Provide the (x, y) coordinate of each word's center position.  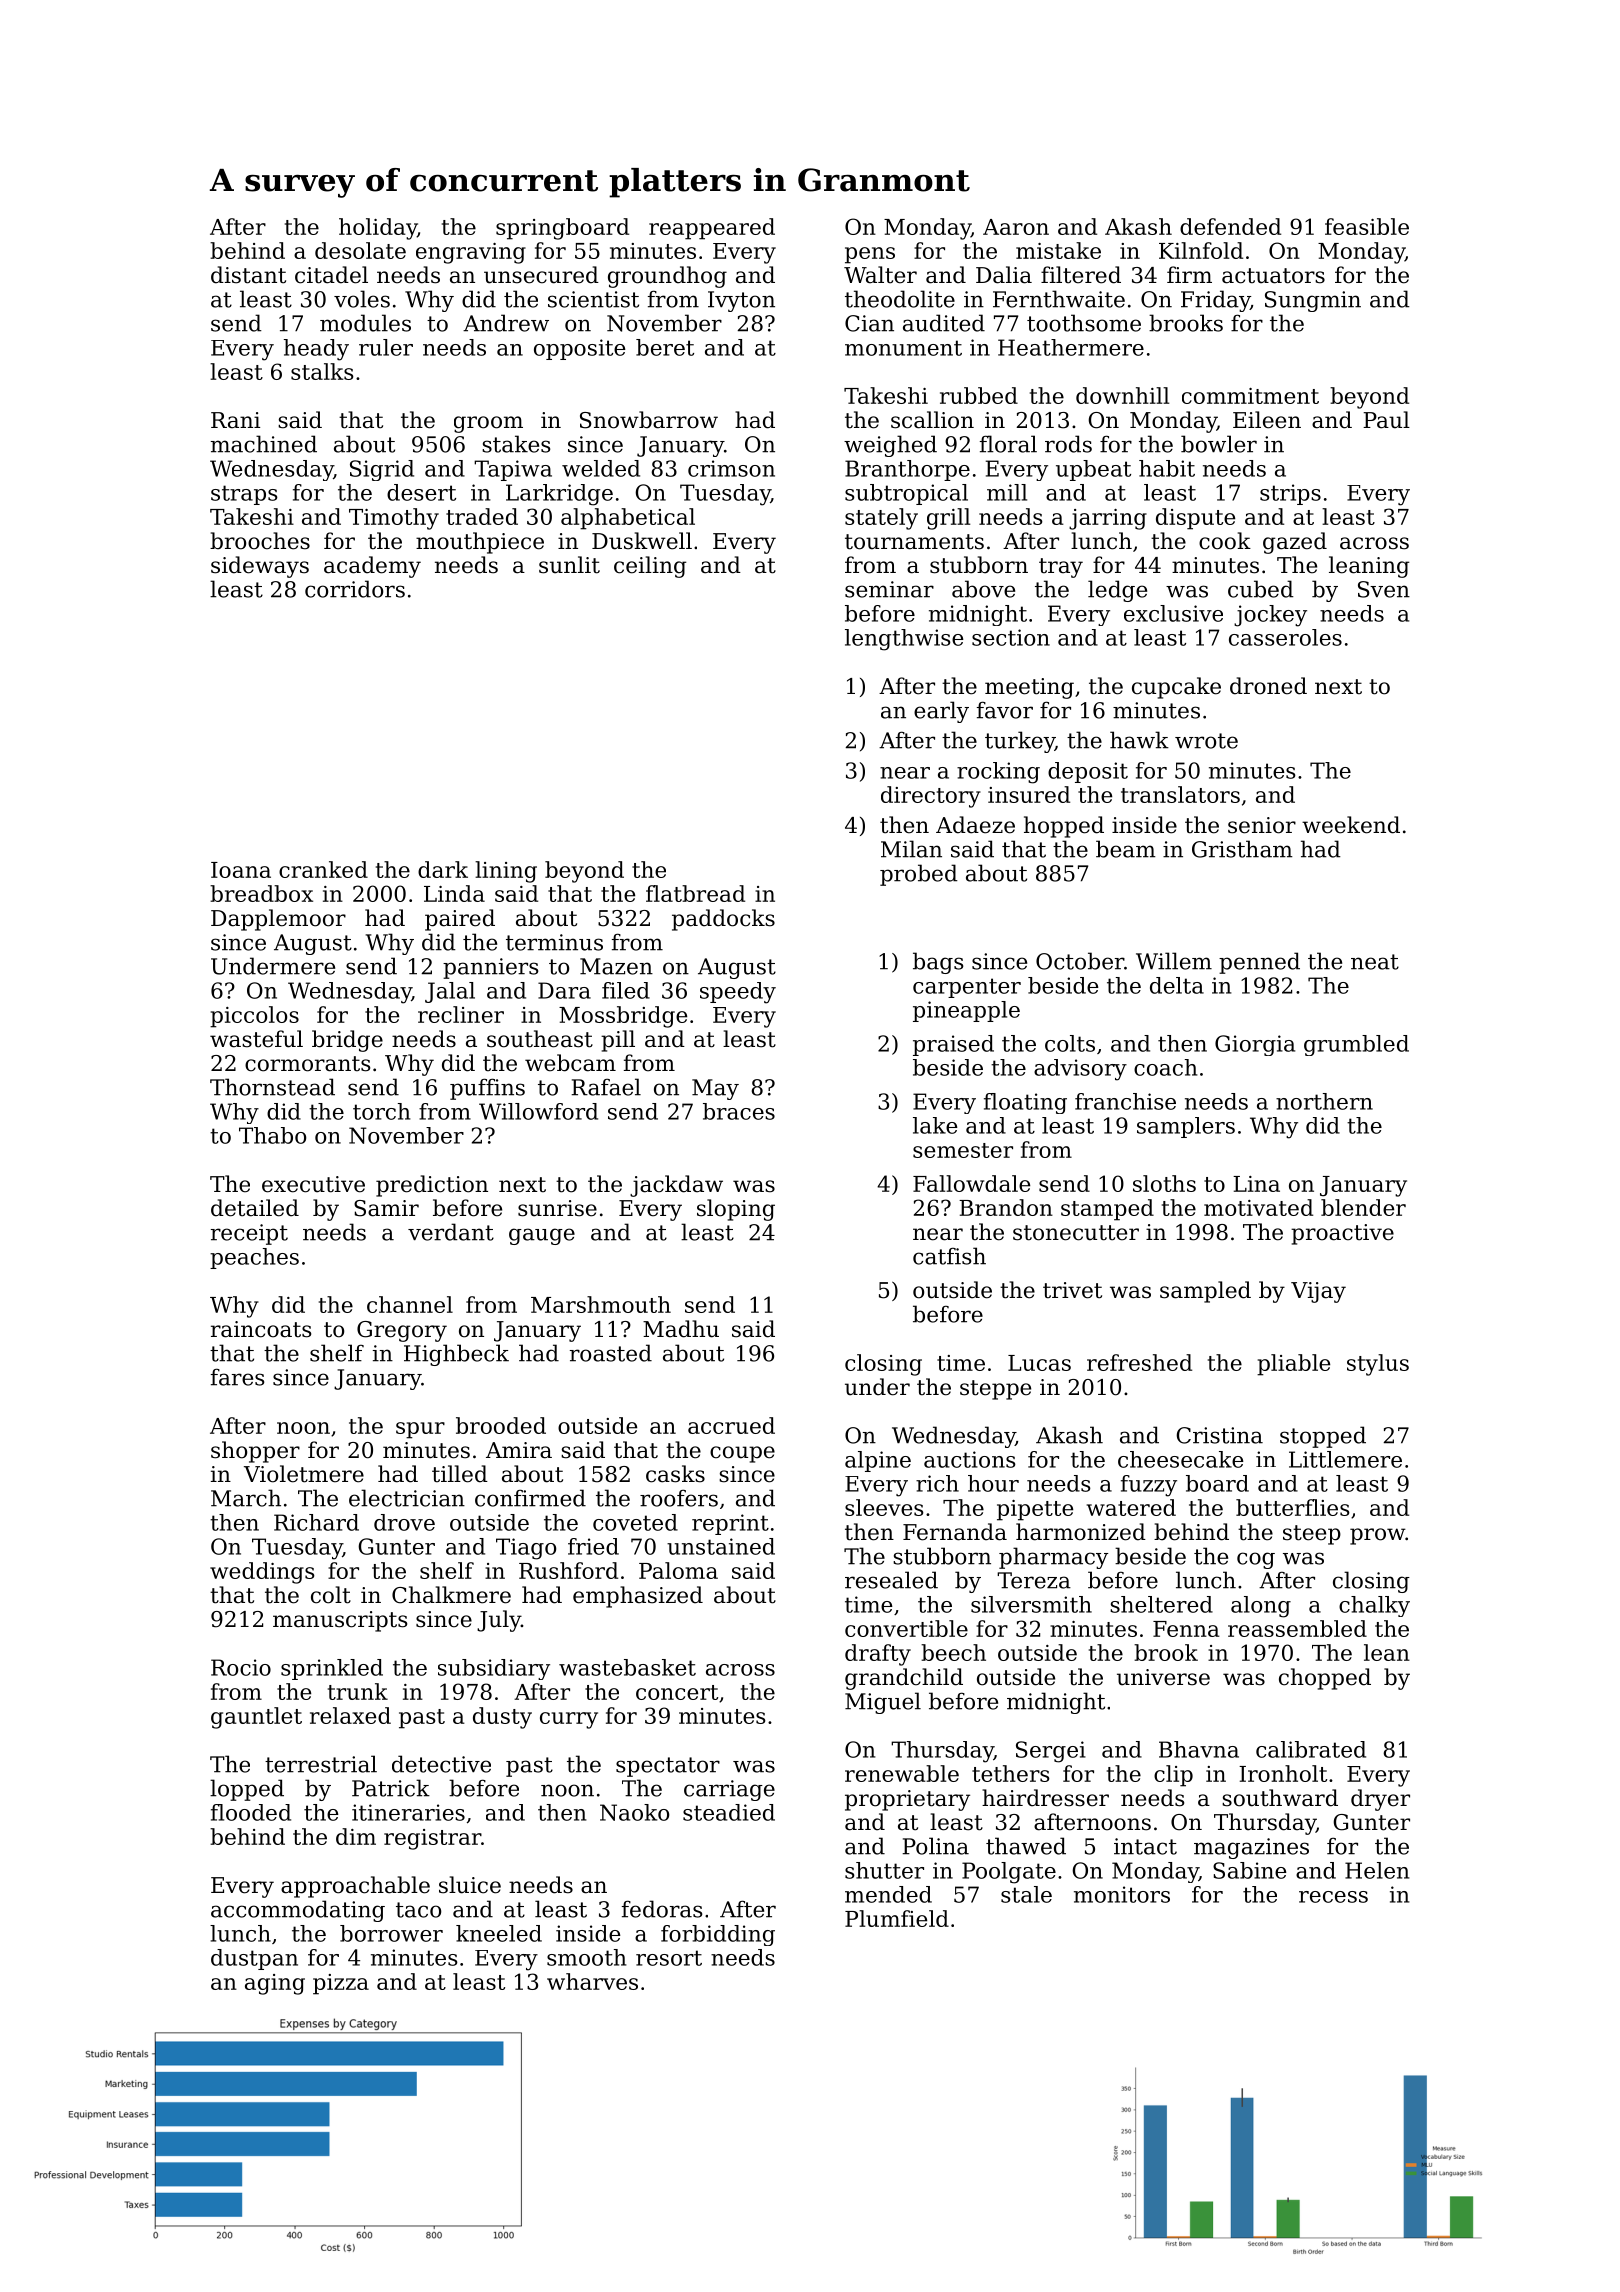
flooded (251, 1812)
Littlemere (1345, 1459)
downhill (1122, 395)
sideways (260, 567)
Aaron (1016, 227)
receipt (249, 1234)
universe (1163, 1677)
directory (931, 797)
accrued (731, 1425)
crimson (731, 468)
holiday (378, 229)
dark (443, 869)
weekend (1351, 825)
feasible (1367, 226)
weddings (262, 1573)
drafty (878, 1655)
